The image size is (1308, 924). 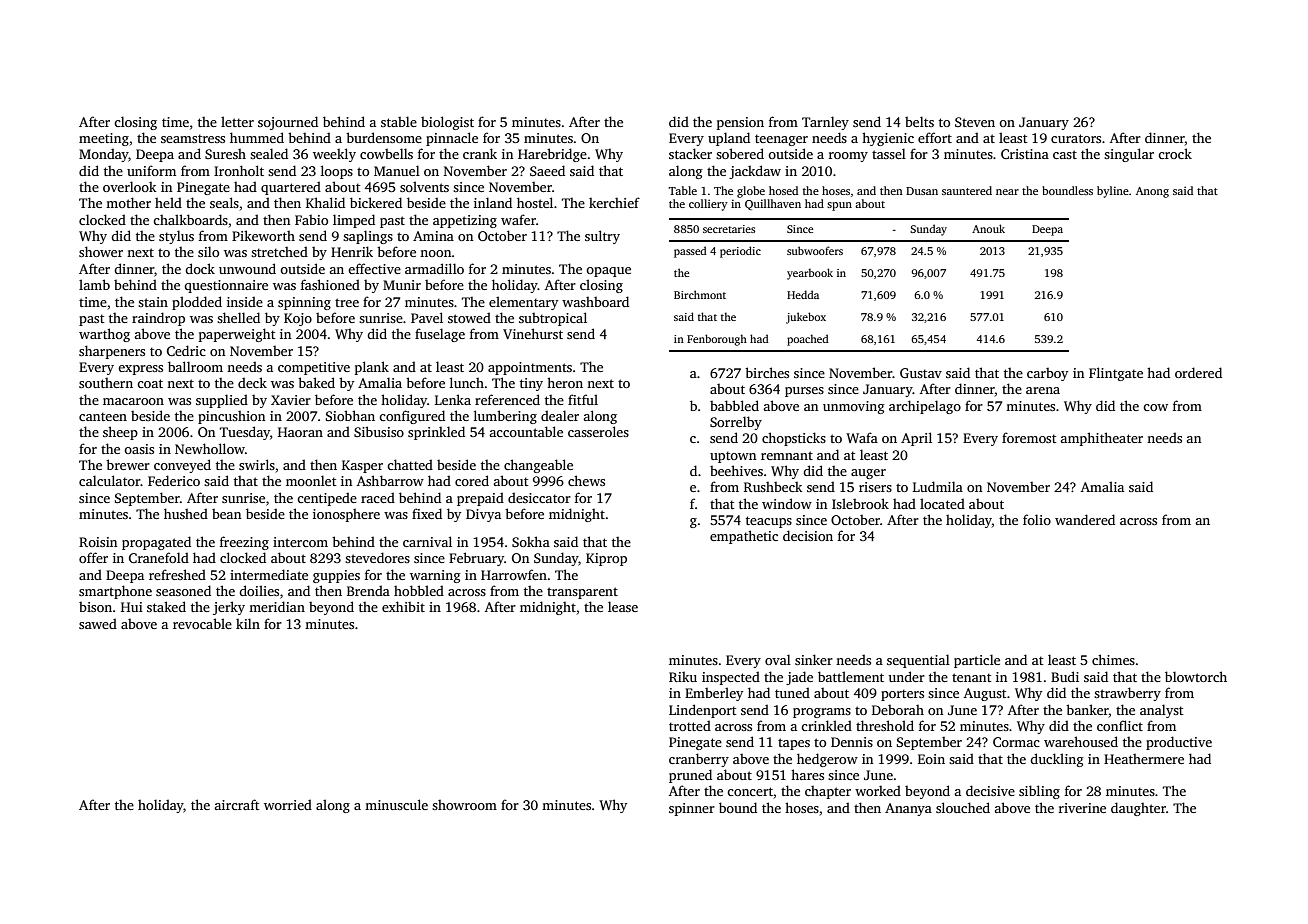 I want to click on crock, so click(x=1175, y=153).
